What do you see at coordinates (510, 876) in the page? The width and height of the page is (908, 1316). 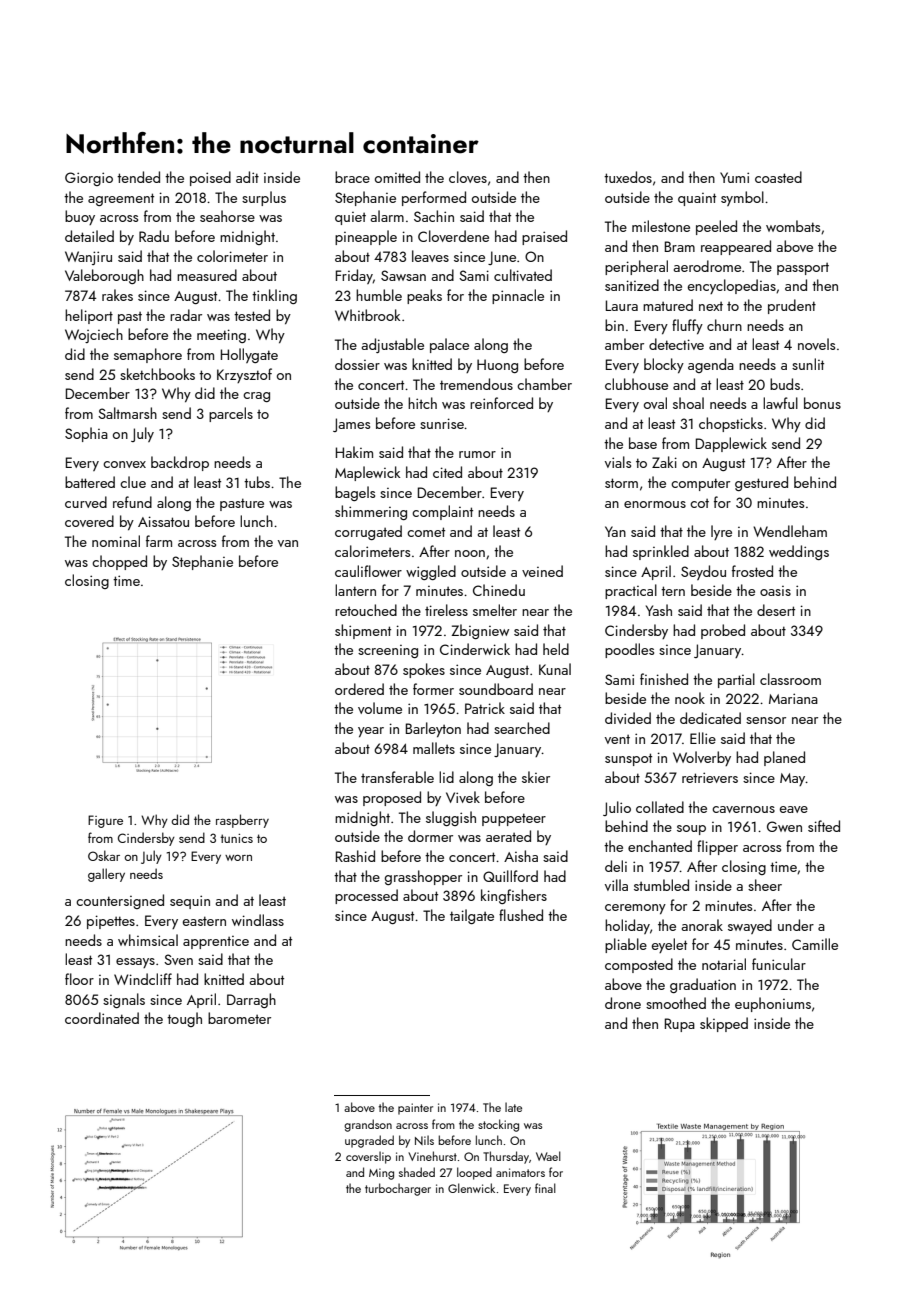 I see `Quillford` at bounding box center [510, 876].
